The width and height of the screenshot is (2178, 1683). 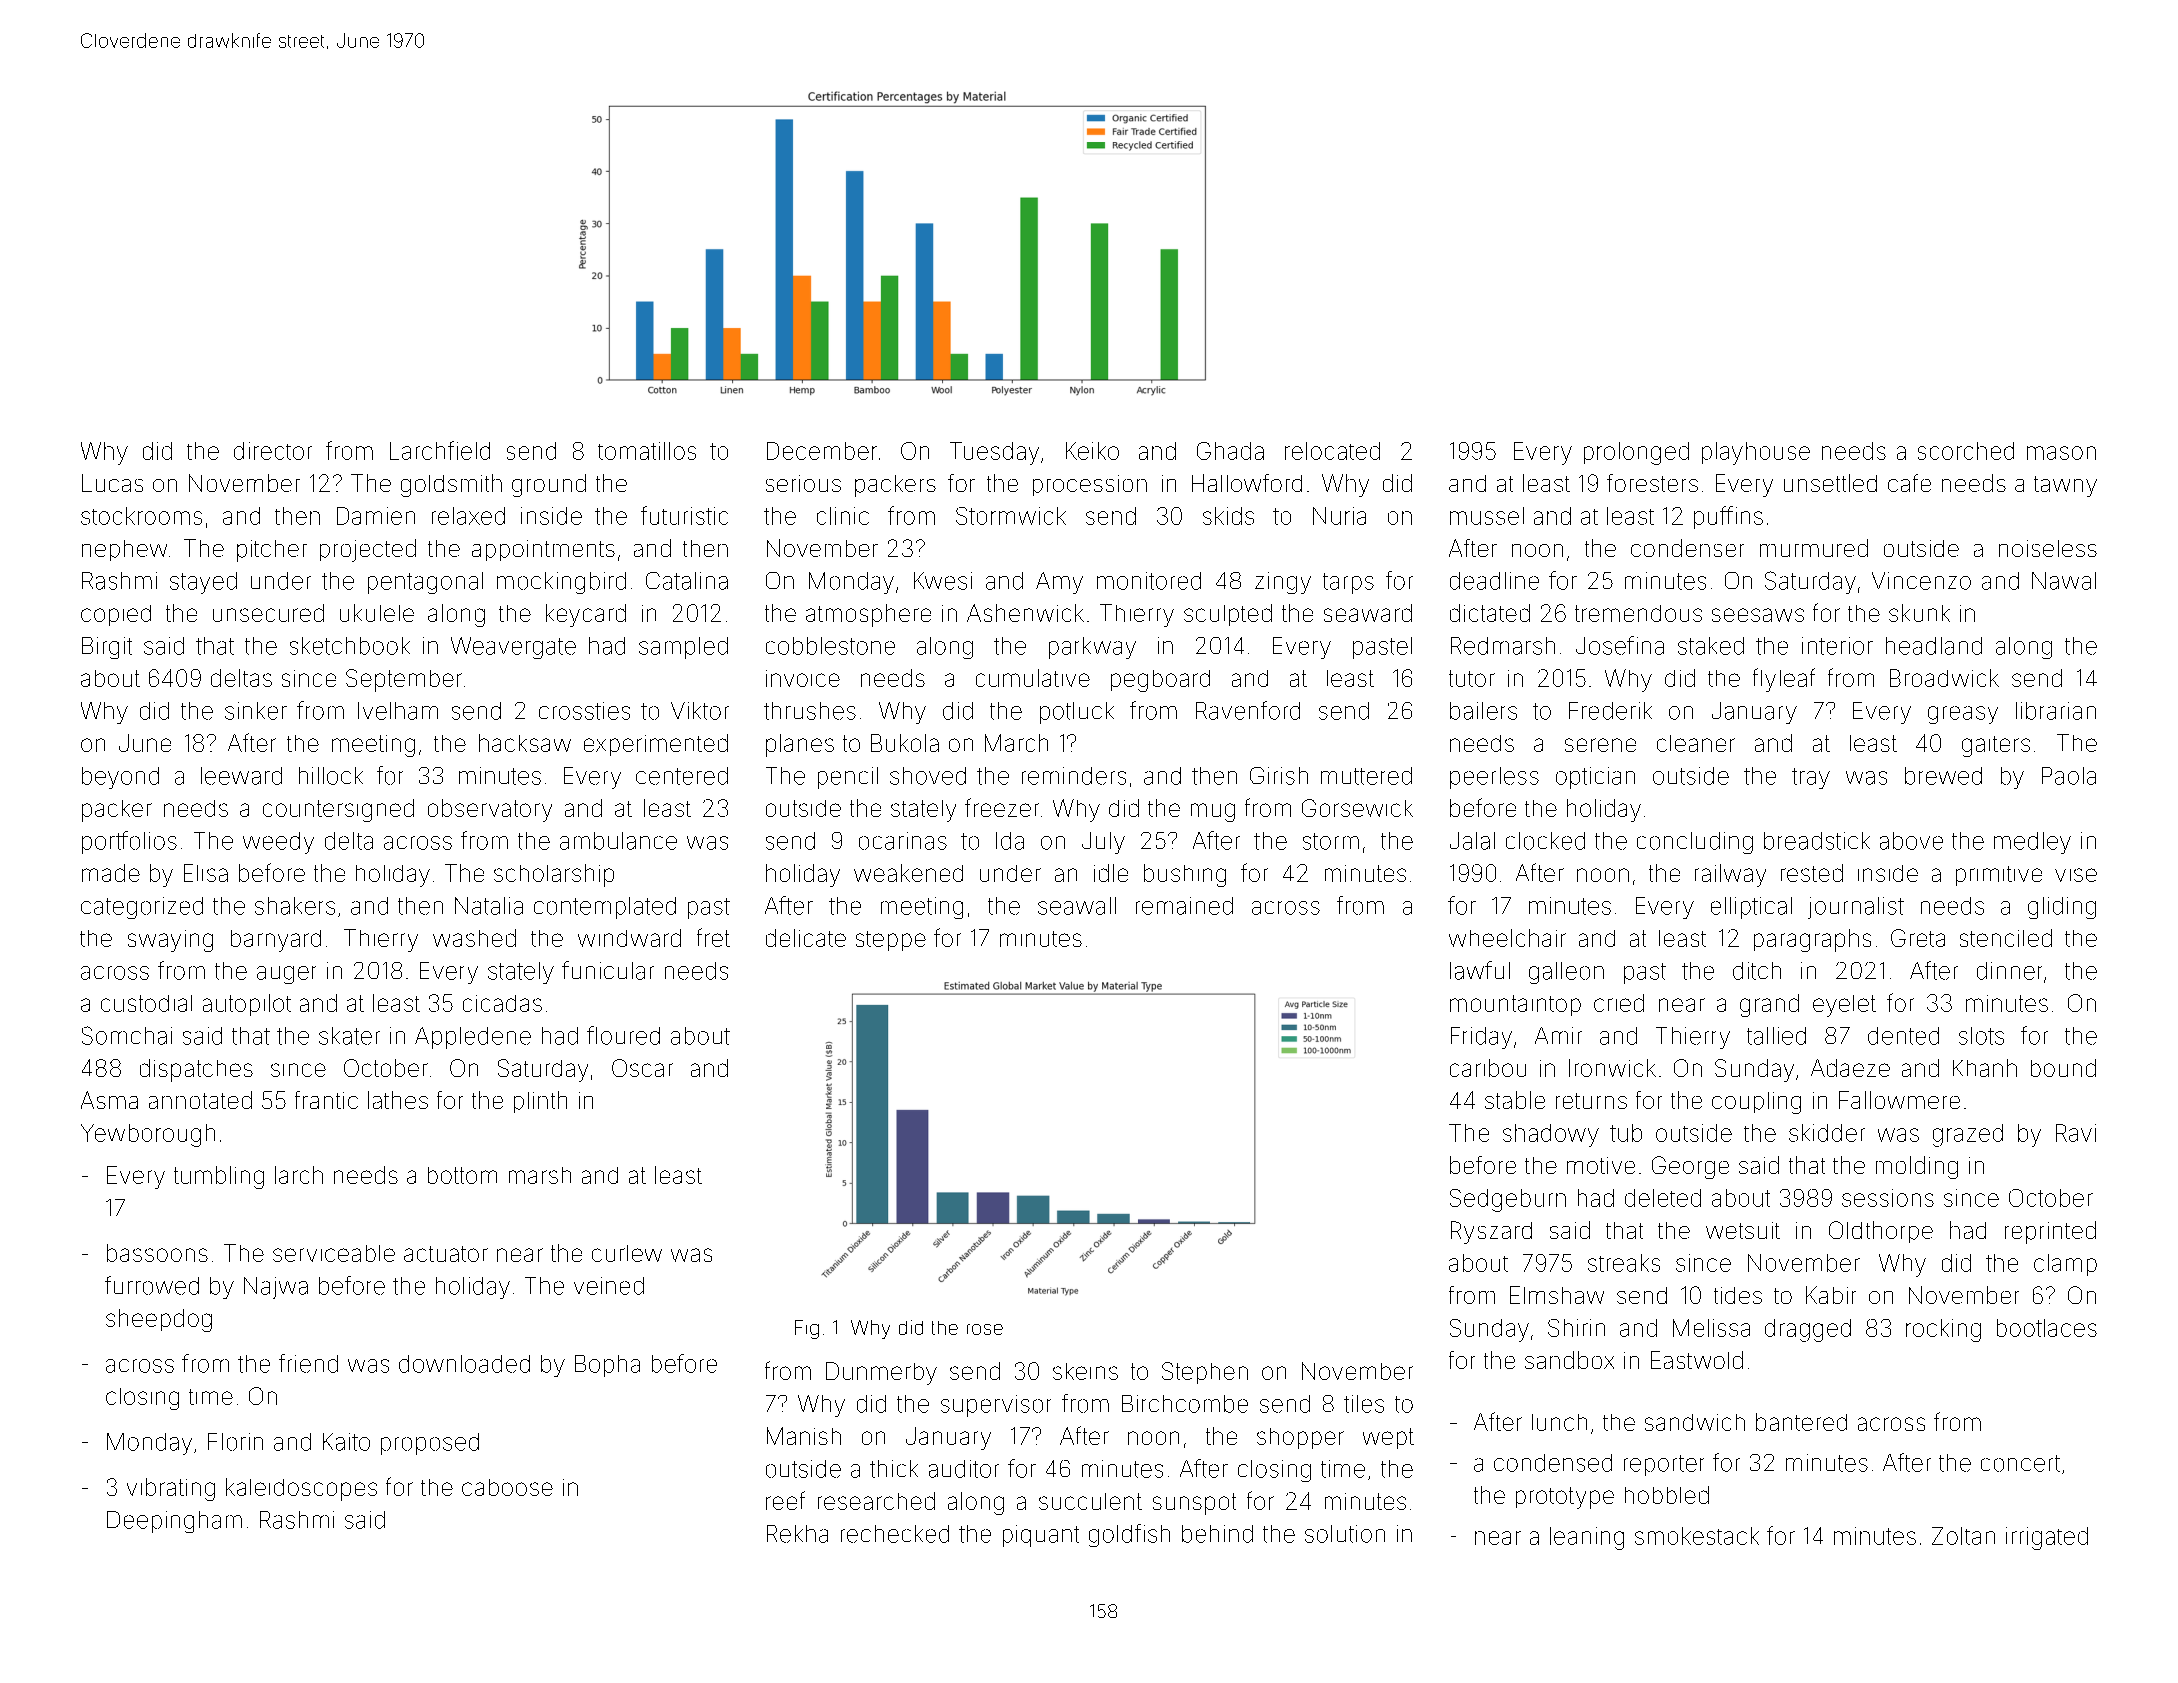 What do you see at coordinates (804, 1436) in the screenshot?
I see `Manish` at bounding box center [804, 1436].
